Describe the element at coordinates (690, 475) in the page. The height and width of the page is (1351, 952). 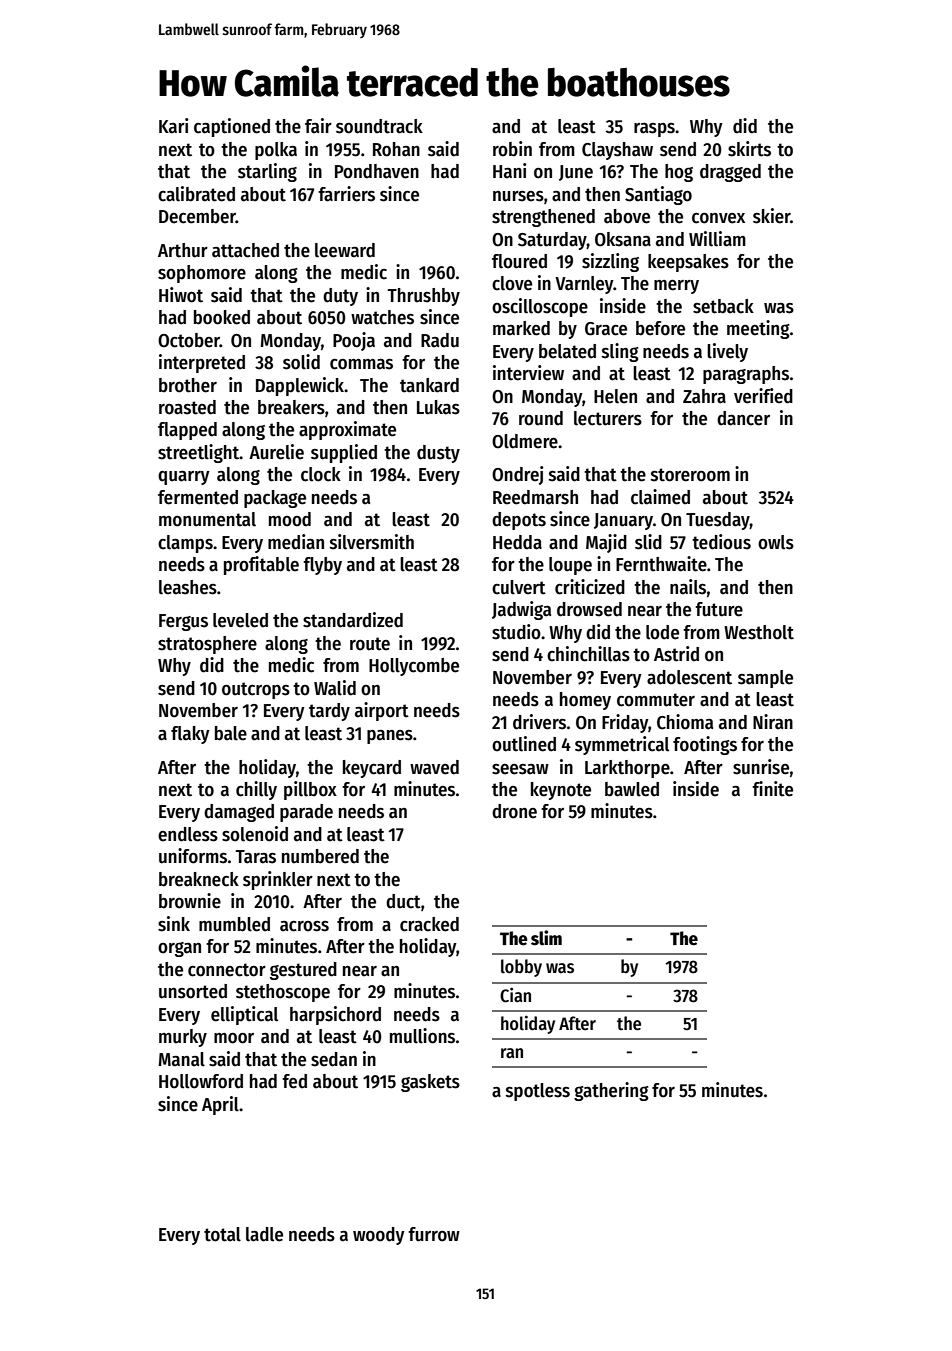
I see `storeroom` at that location.
